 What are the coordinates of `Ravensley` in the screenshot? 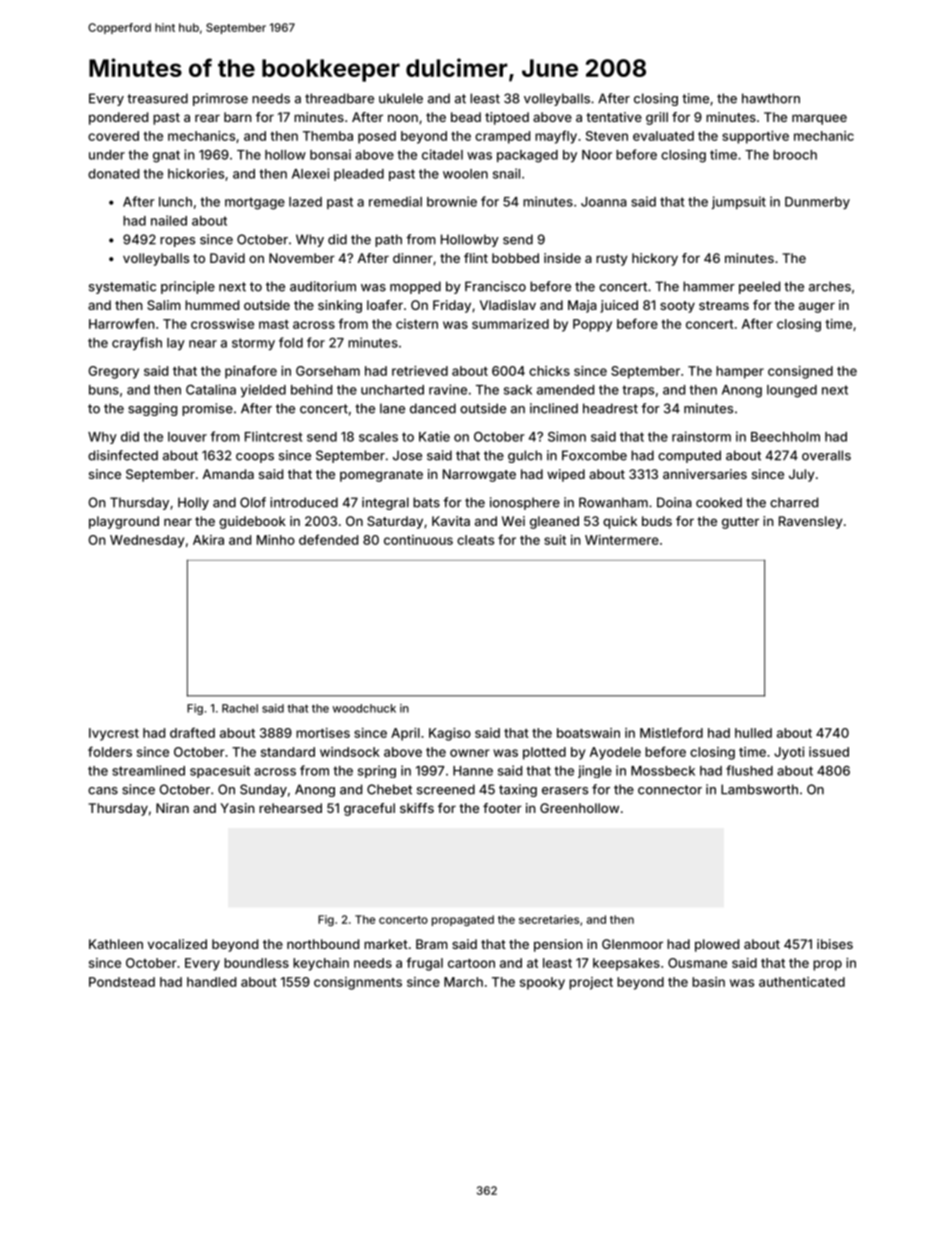 It's located at (811, 522).
